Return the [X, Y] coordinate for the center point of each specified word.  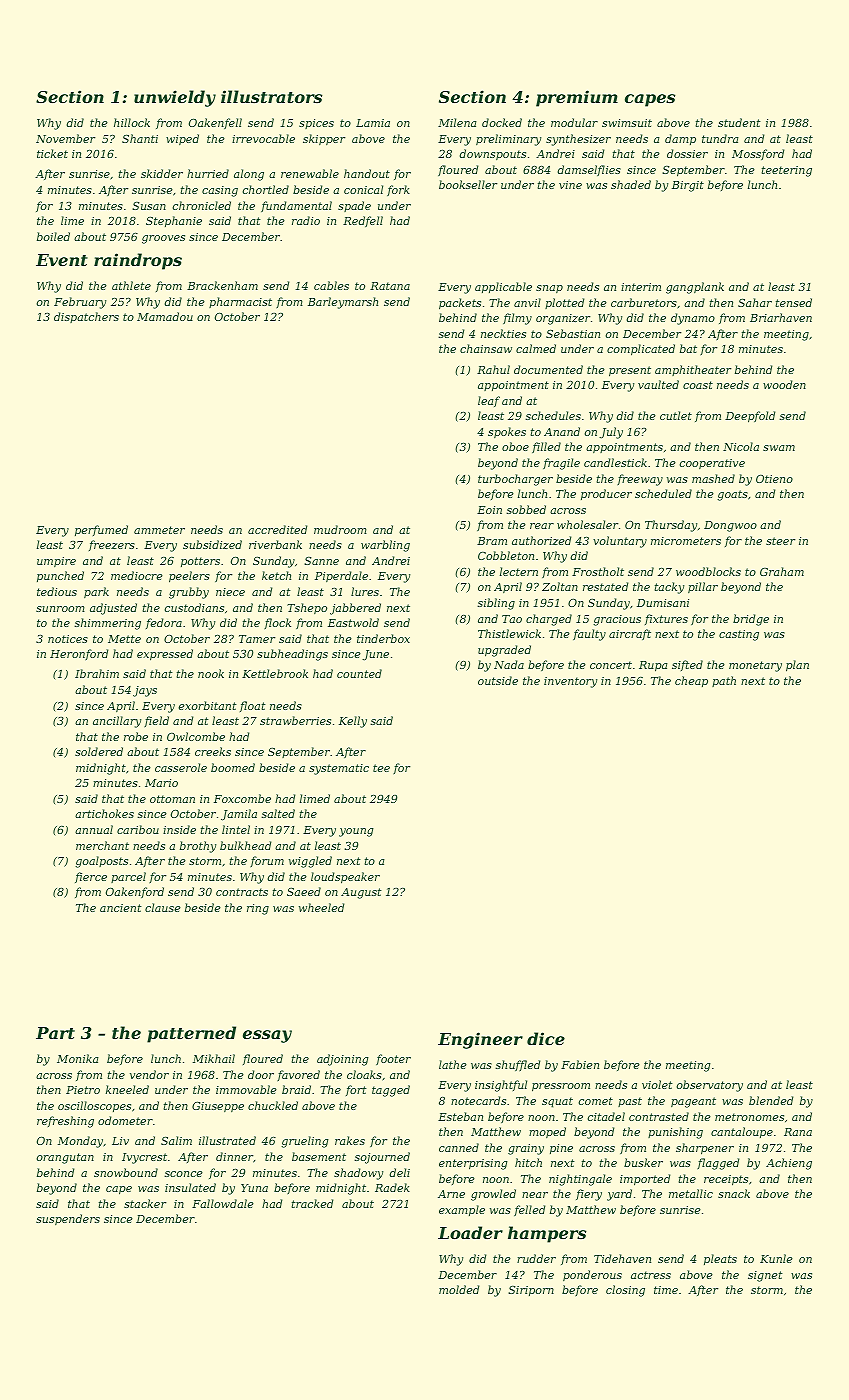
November [65, 138]
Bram [492, 541]
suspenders [68, 1219]
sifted [687, 665]
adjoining [342, 1060]
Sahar [755, 302]
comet [596, 1101]
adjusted [113, 609]
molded [459, 1289]
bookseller [468, 184]
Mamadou [165, 316]
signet [765, 1276]
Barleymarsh [343, 303]
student [739, 122]
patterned [191, 1034]
